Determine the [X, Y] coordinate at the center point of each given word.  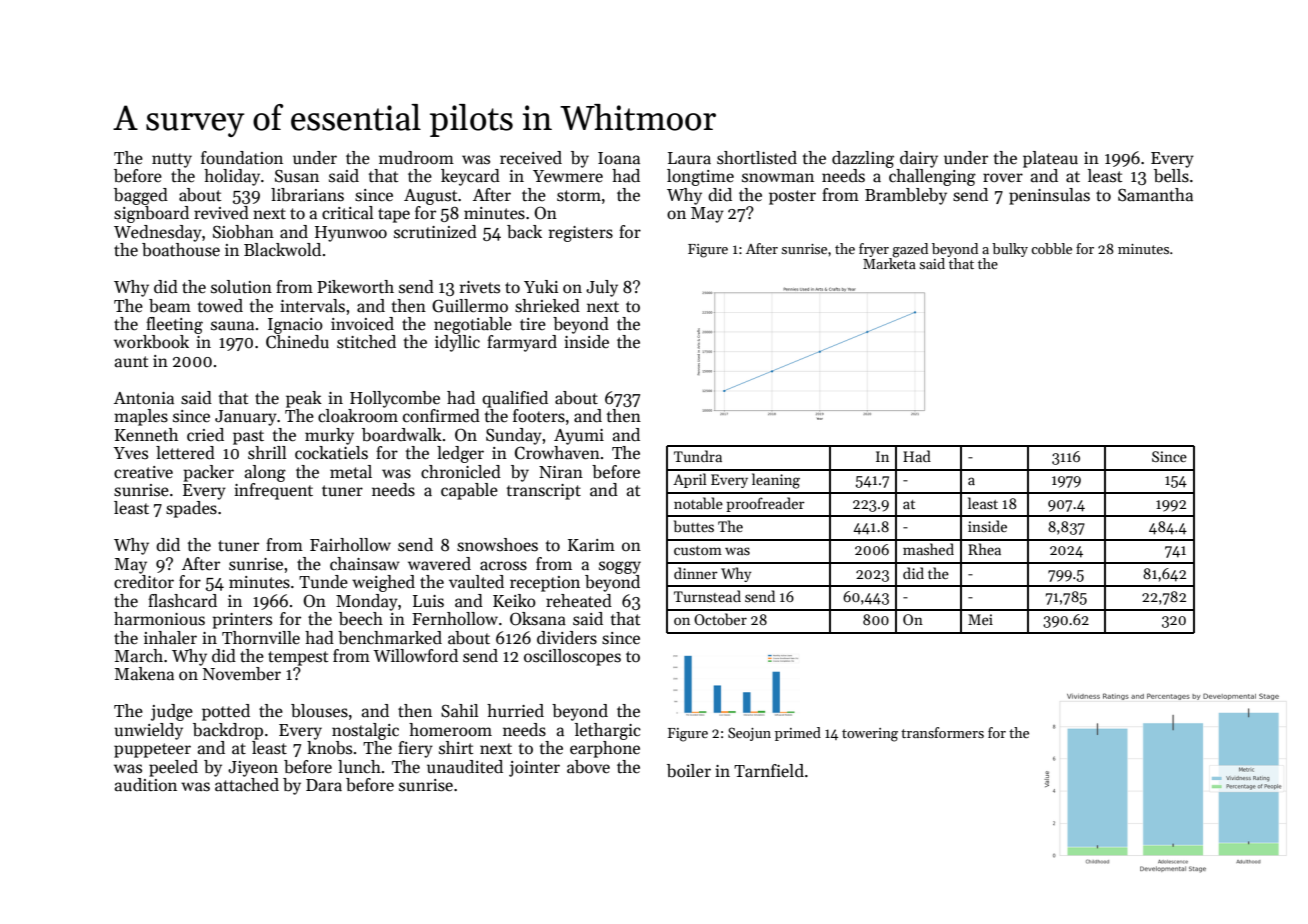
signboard [151, 214]
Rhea [984, 549]
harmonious [159, 619]
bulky [1010, 250]
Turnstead [707, 596]
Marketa [889, 263]
